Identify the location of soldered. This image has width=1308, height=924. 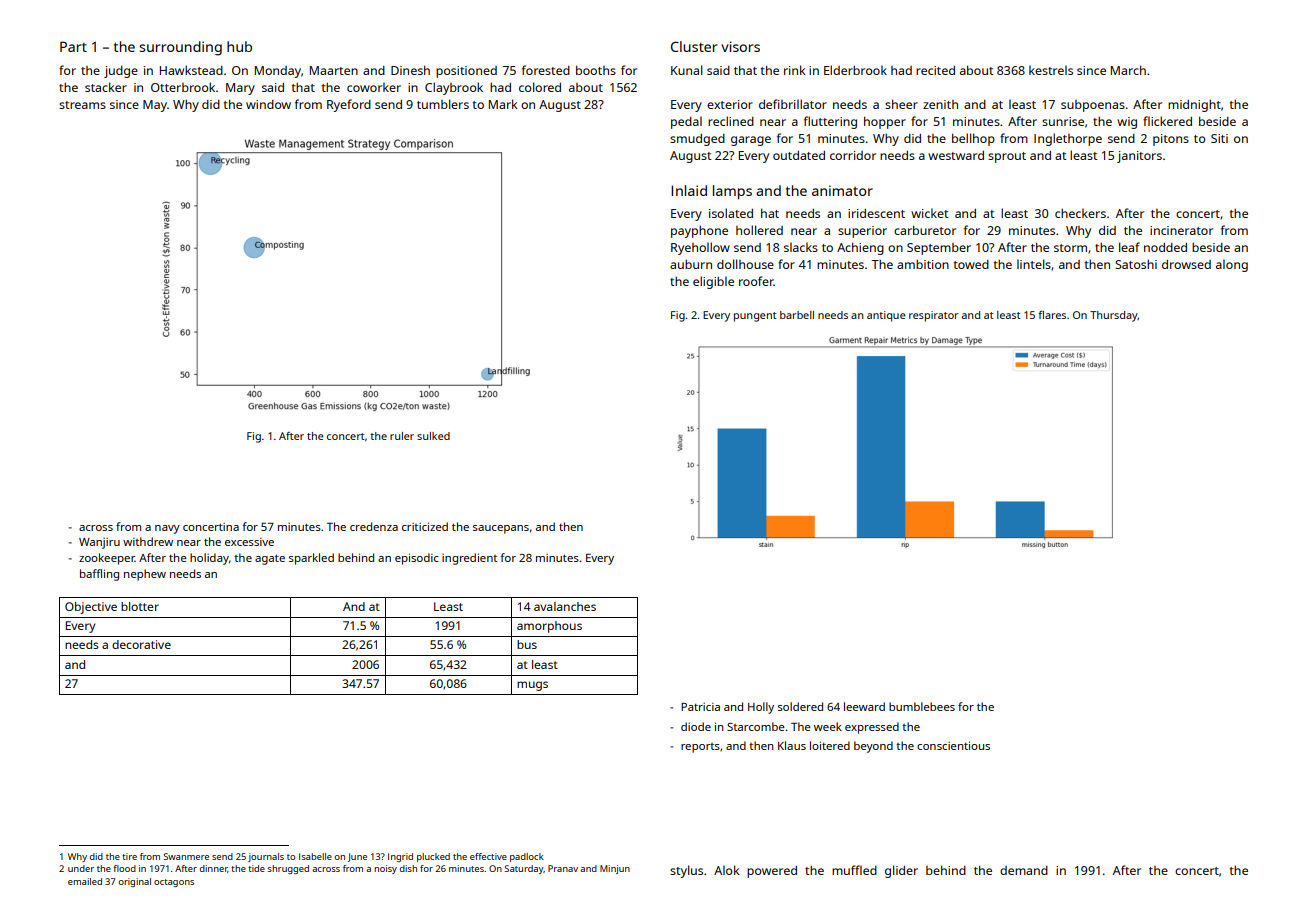
(800, 706).
